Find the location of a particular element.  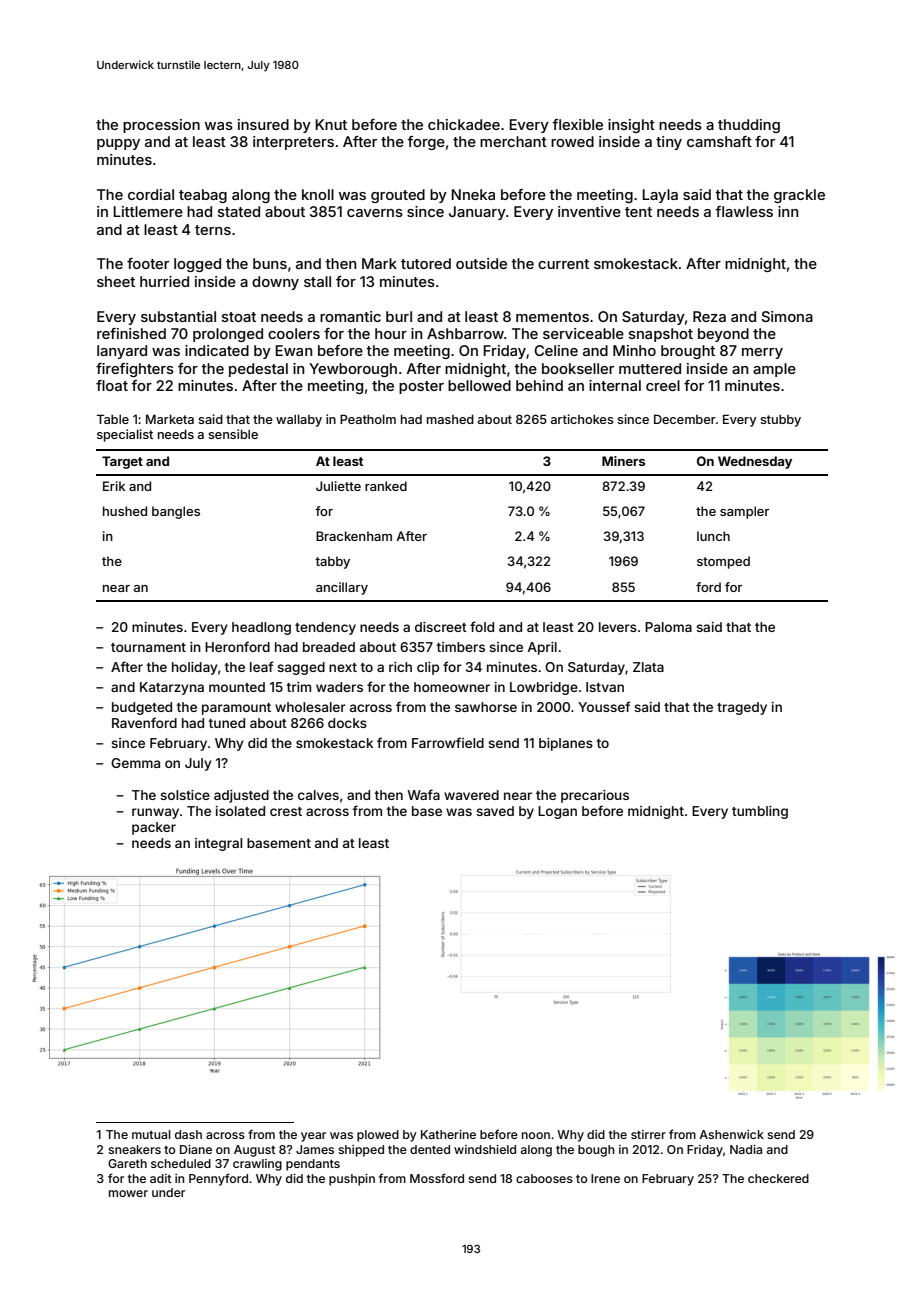

mutual is located at coordinates (151, 1134).
